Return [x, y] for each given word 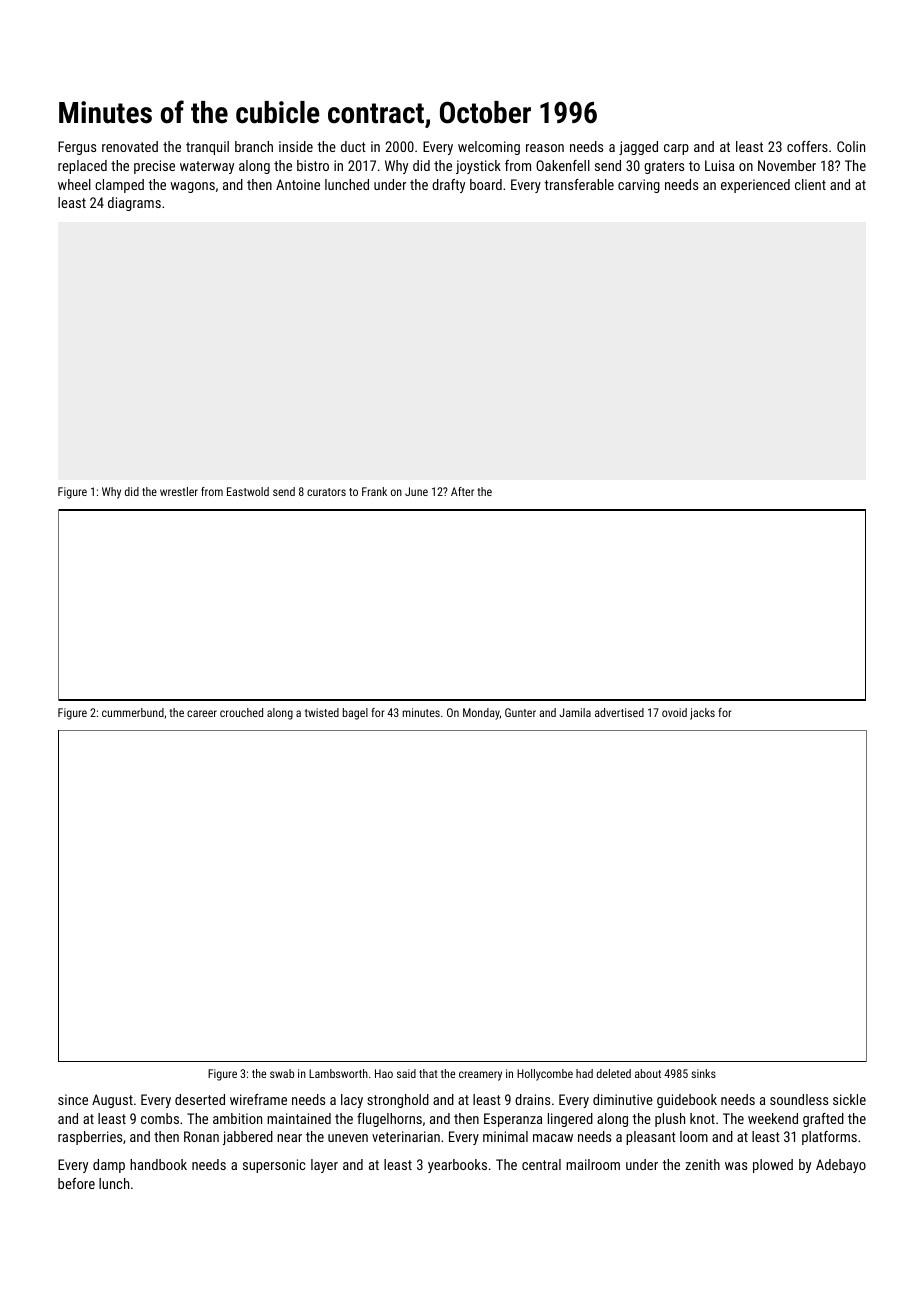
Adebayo [841, 1166]
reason [545, 148]
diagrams [134, 204]
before [76, 1183]
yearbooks [457, 1166]
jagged [638, 148]
